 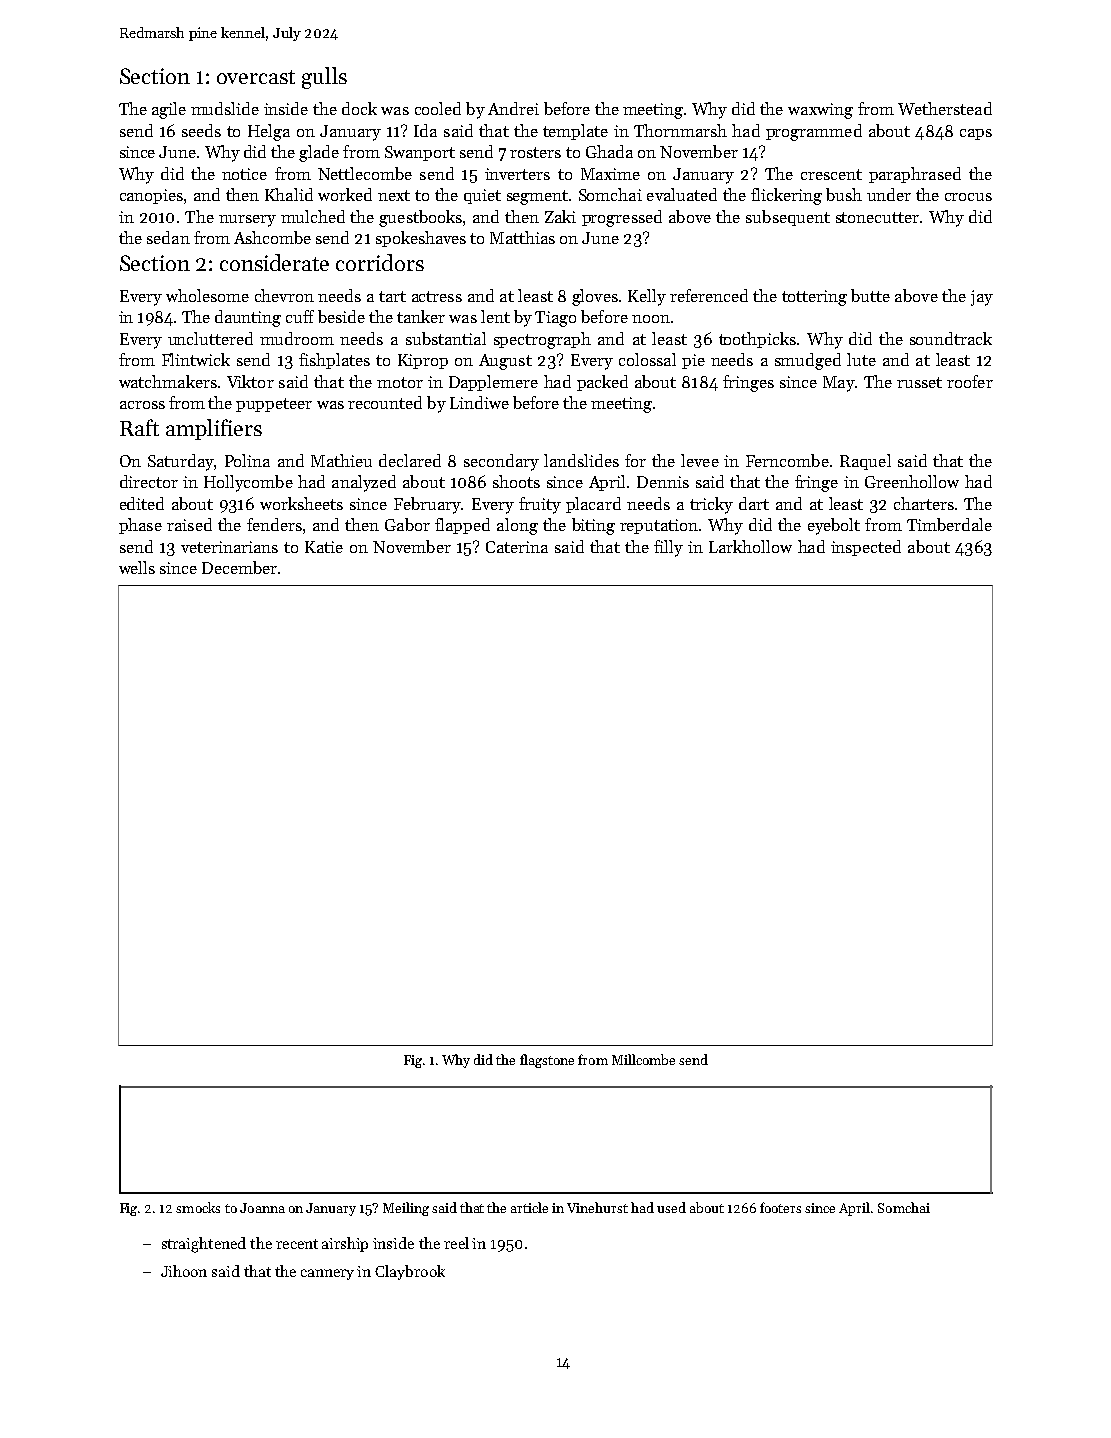 I want to click on glade, so click(x=319, y=153).
